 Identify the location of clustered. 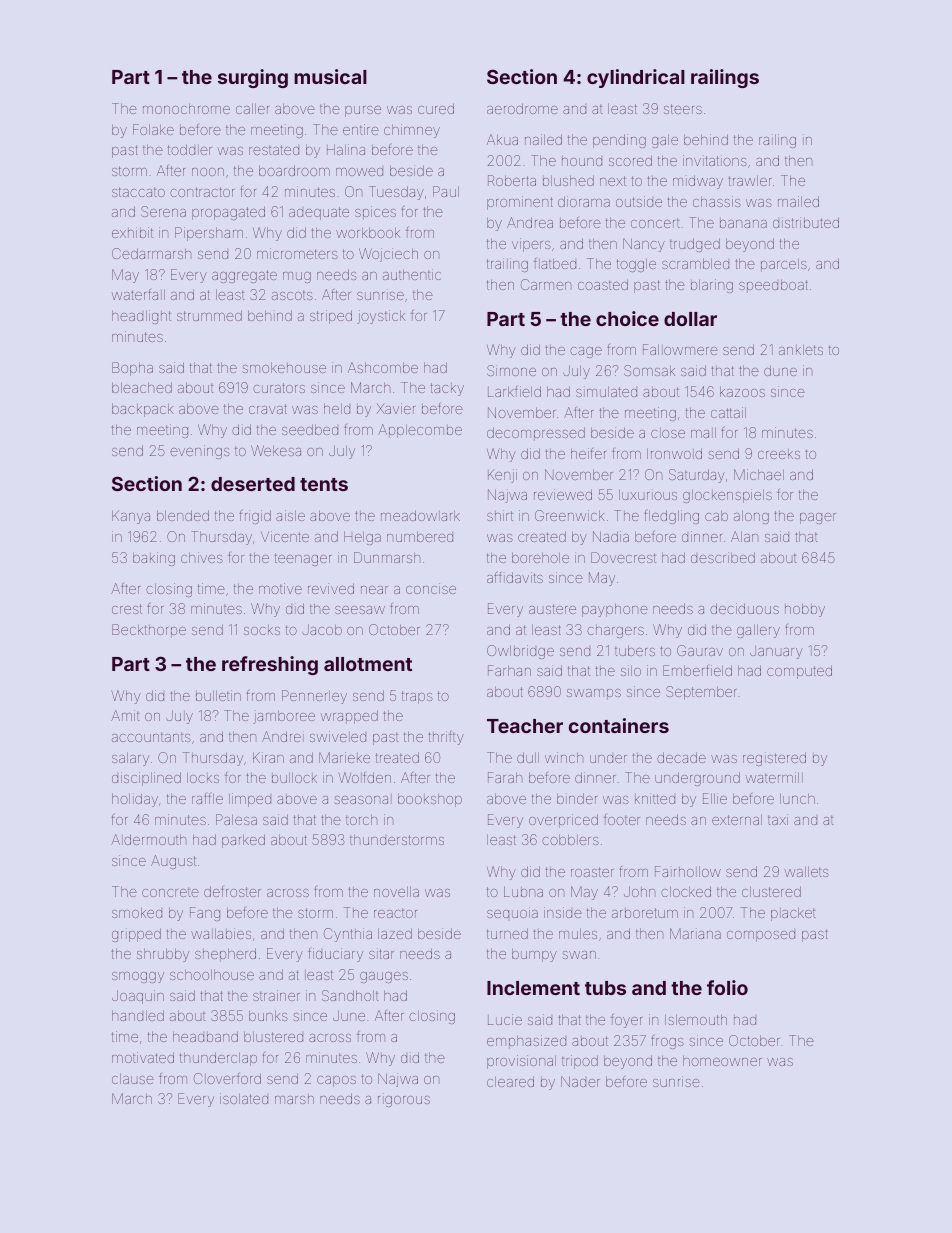
(771, 891).
